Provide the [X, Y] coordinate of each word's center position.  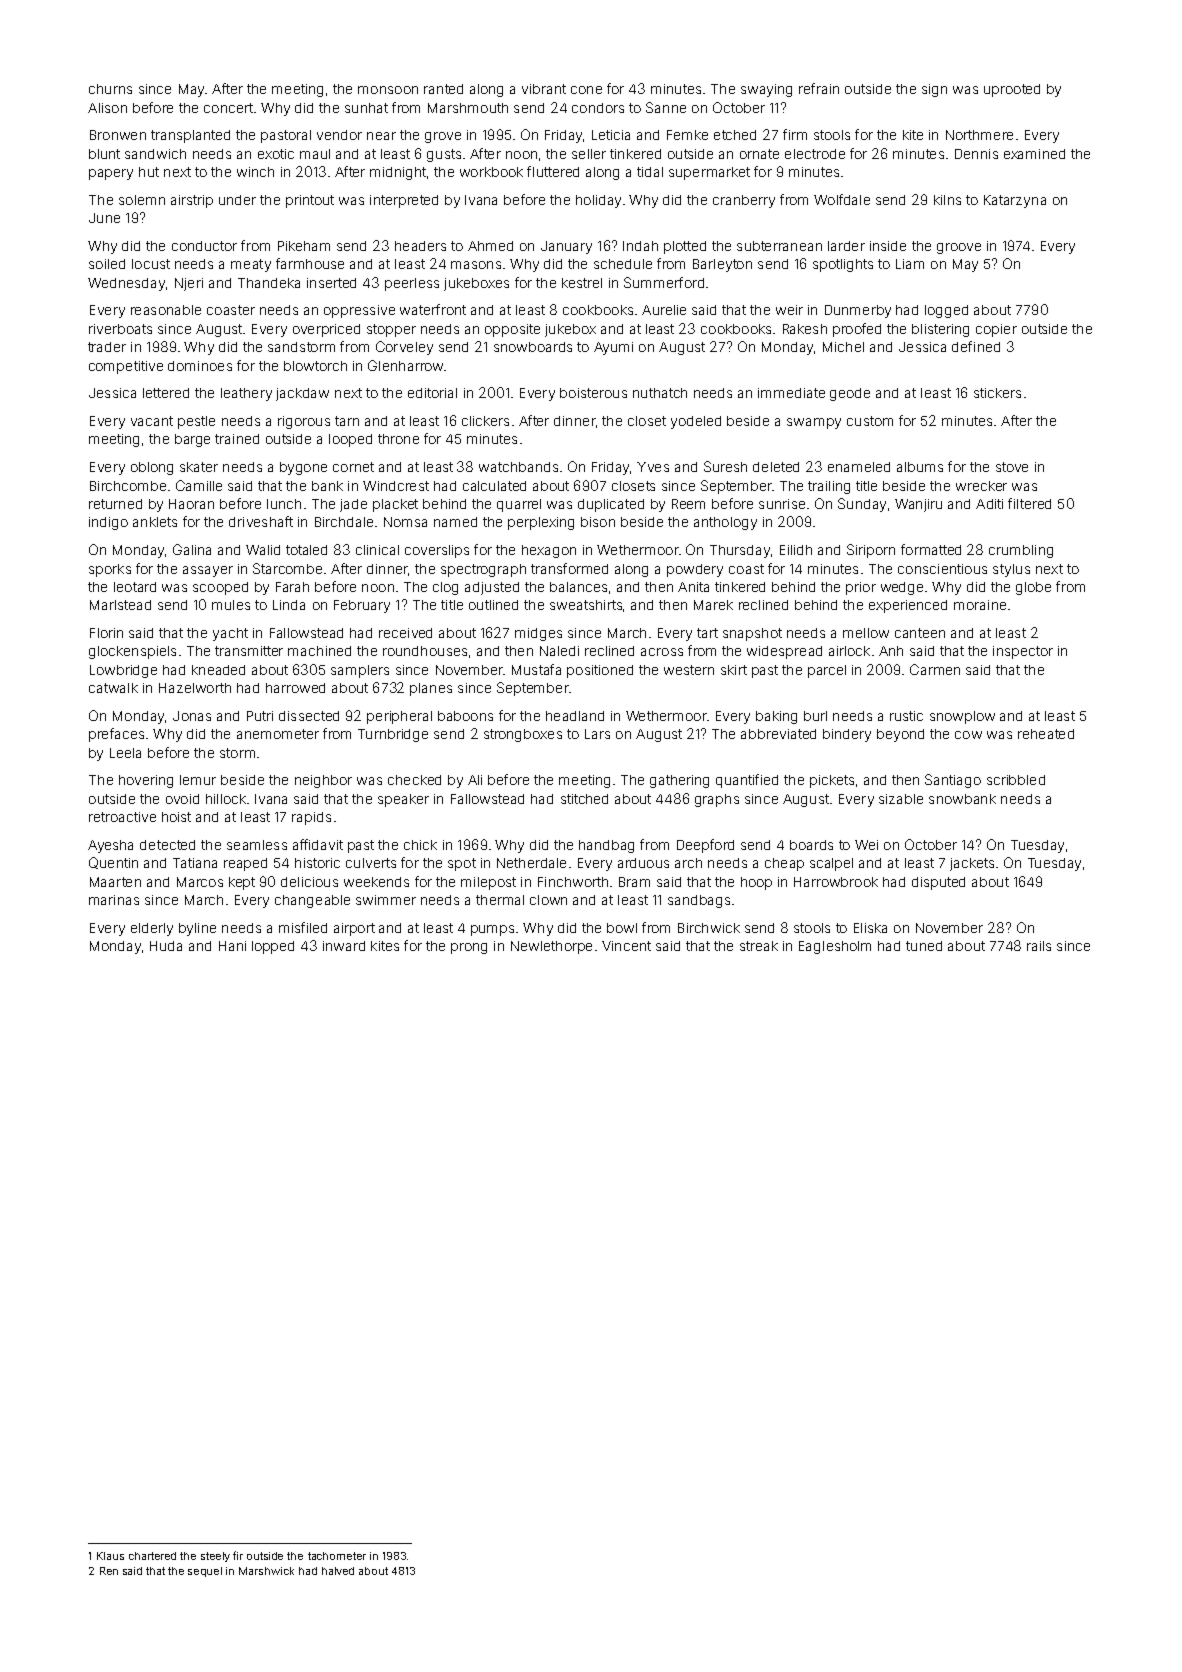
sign [934, 90]
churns [110, 89]
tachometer [337, 1556]
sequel [205, 1572]
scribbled [1016, 780]
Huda [166, 946]
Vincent [626, 946]
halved [338, 1571]
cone [586, 90]
